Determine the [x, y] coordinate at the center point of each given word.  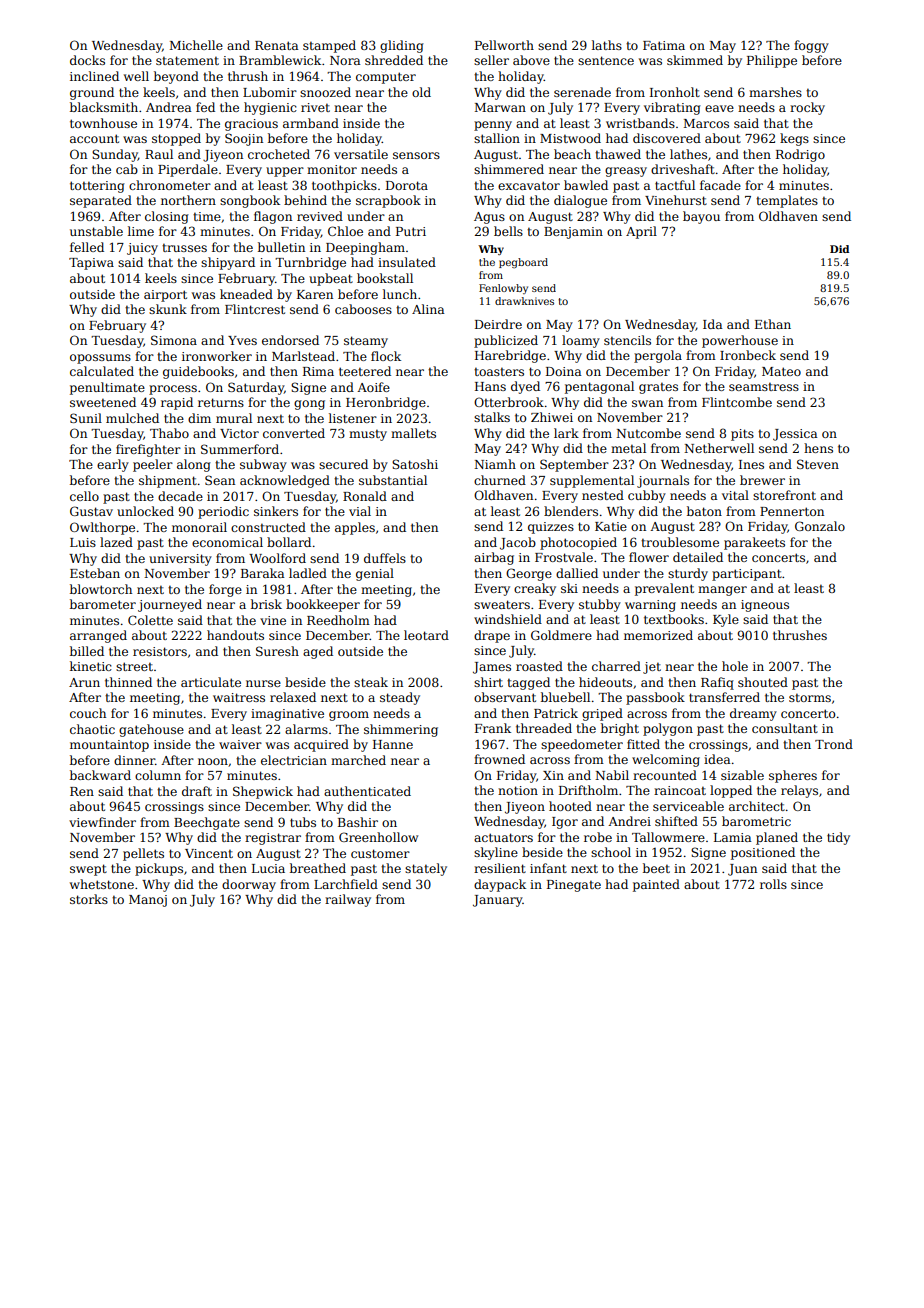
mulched [132, 418]
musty [368, 435]
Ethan [773, 324]
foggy [811, 46]
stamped [329, 46]
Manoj [148, 901]
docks [87, 60]
